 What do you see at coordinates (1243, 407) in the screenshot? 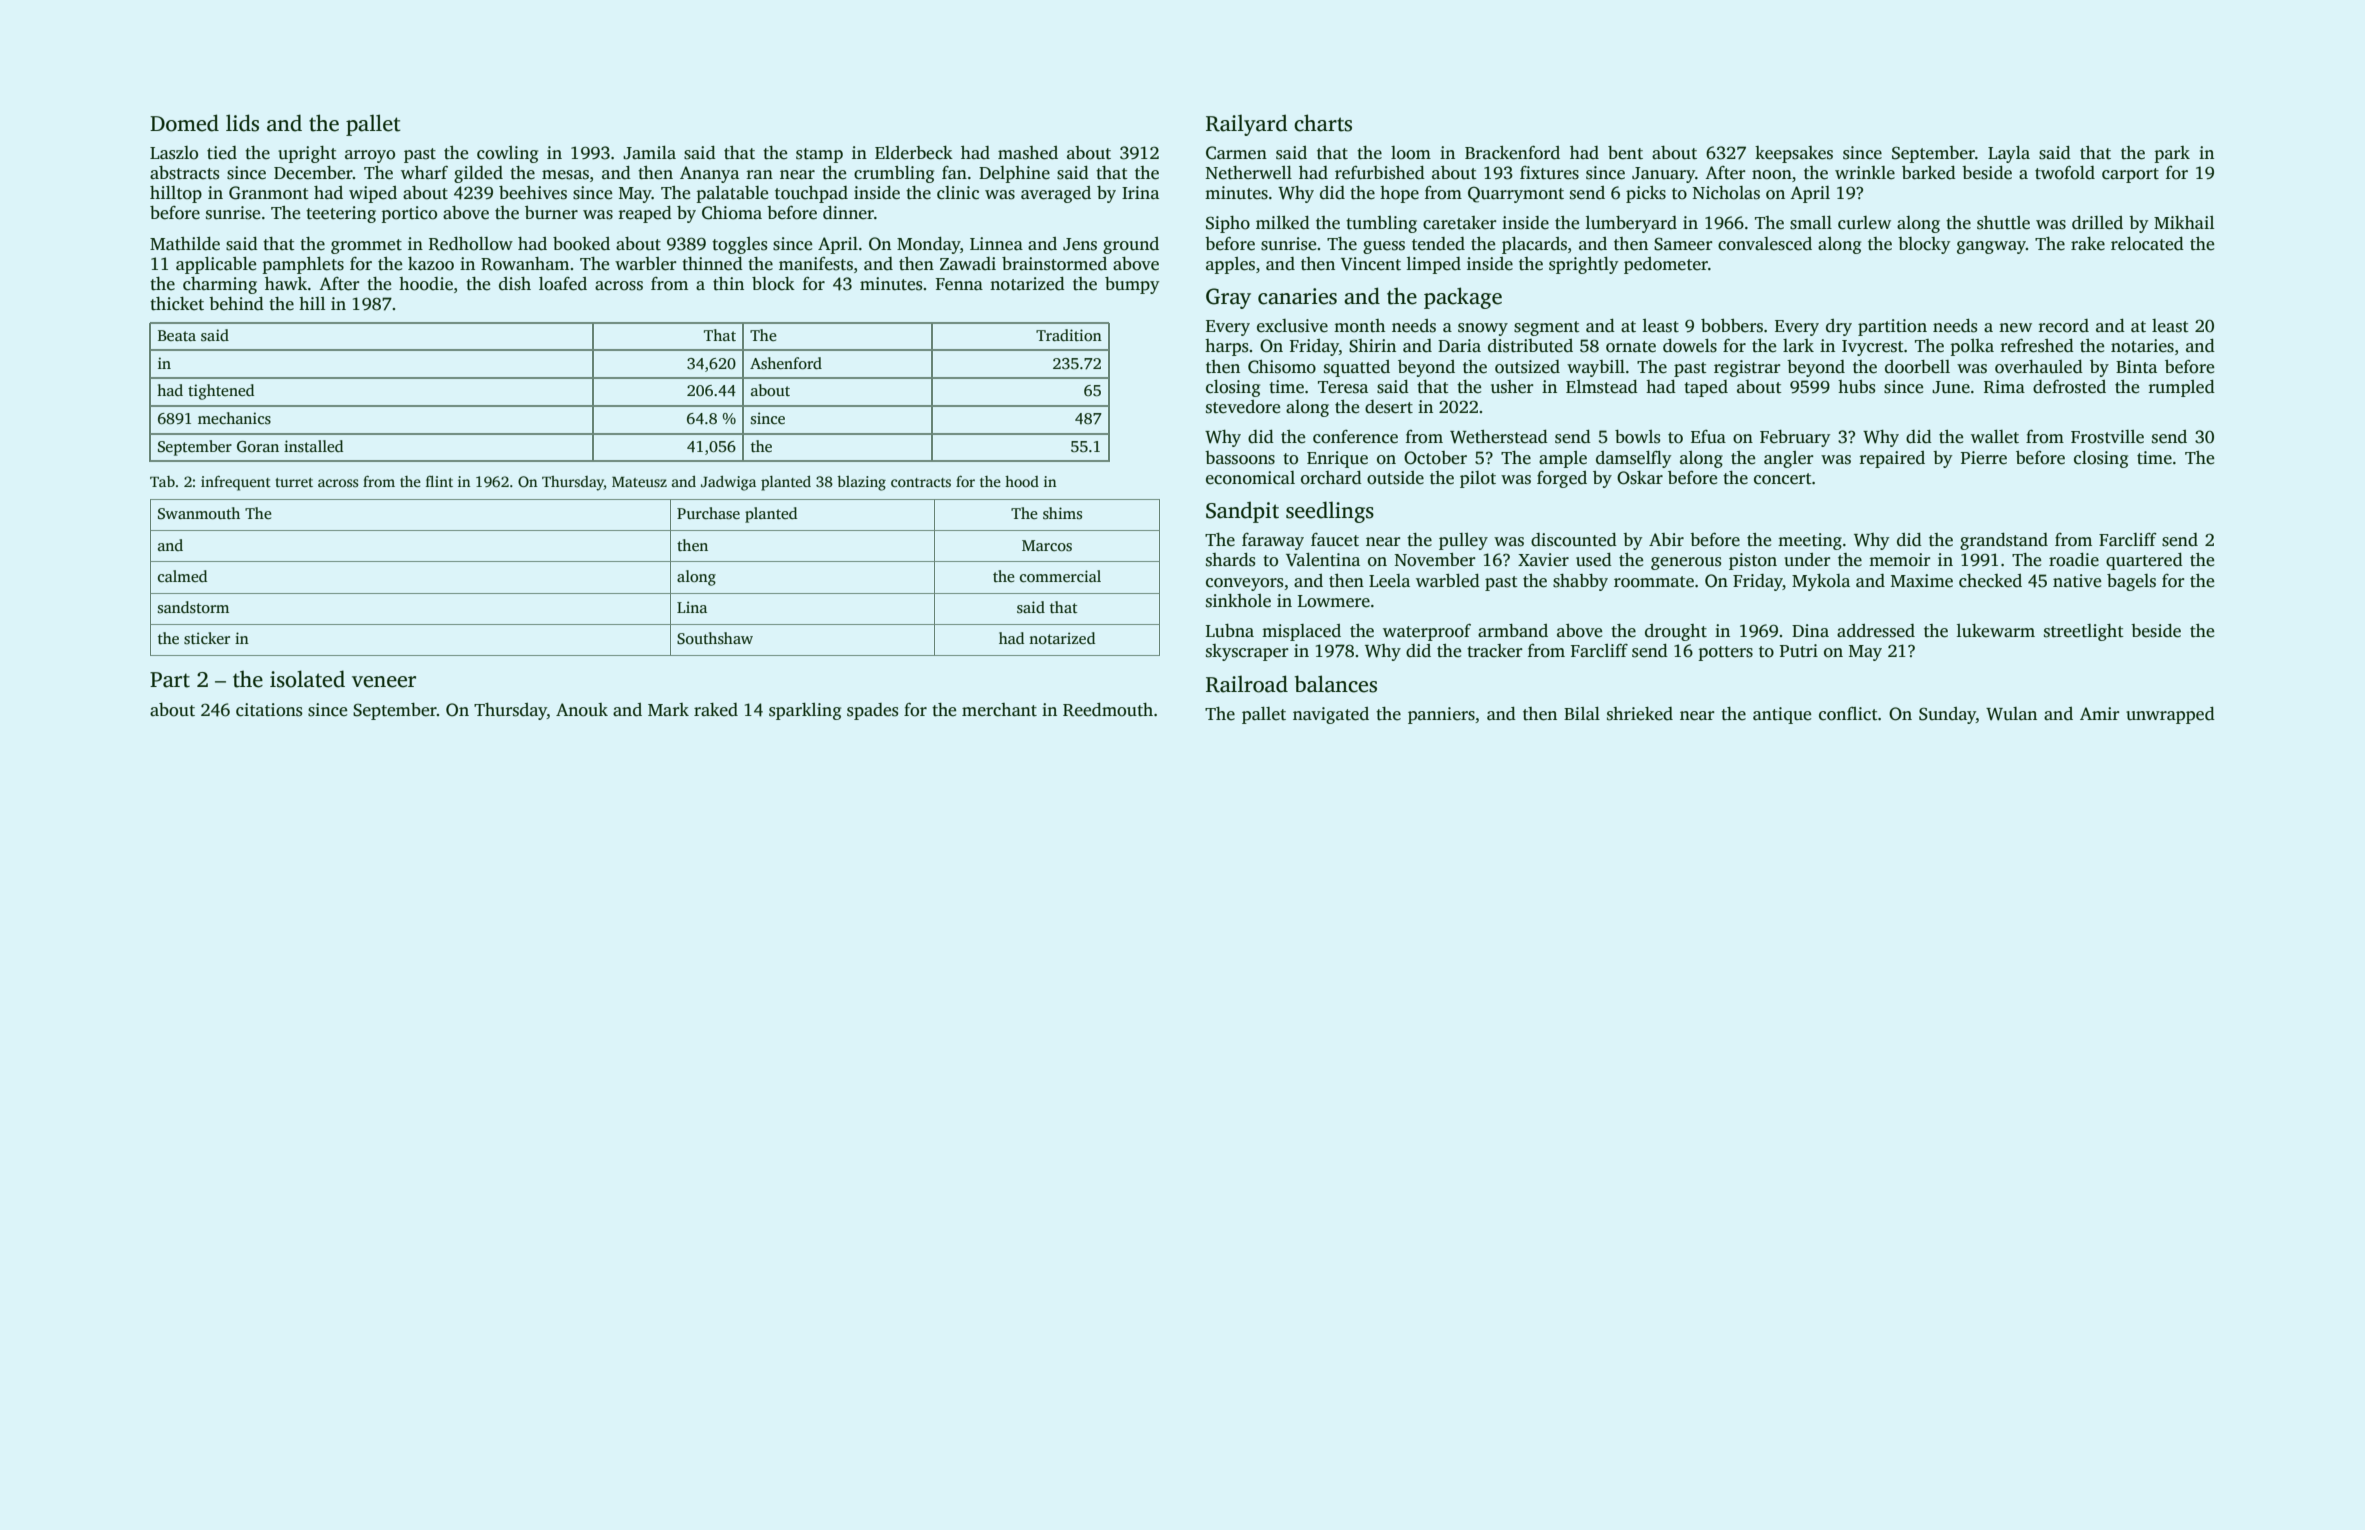
I see `stevedore` at bounding box center [1243, 407].
